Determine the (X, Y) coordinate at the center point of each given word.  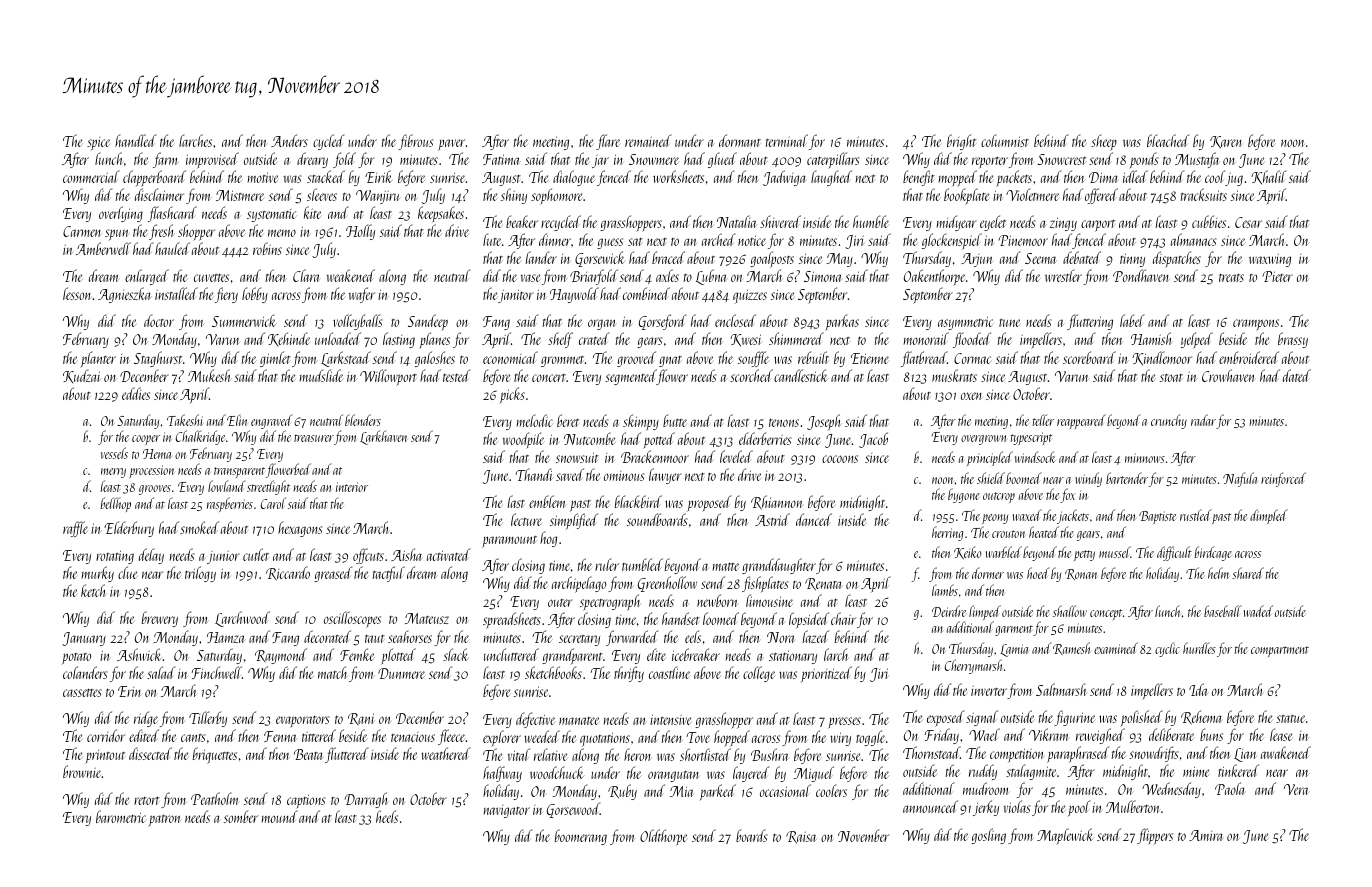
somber (241, 816)
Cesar (1248, 222)
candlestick (801, 375)
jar (600, 161)
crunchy (1169, 421)
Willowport (388, 377)
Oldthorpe (663, 837)
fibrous (415, 142)
